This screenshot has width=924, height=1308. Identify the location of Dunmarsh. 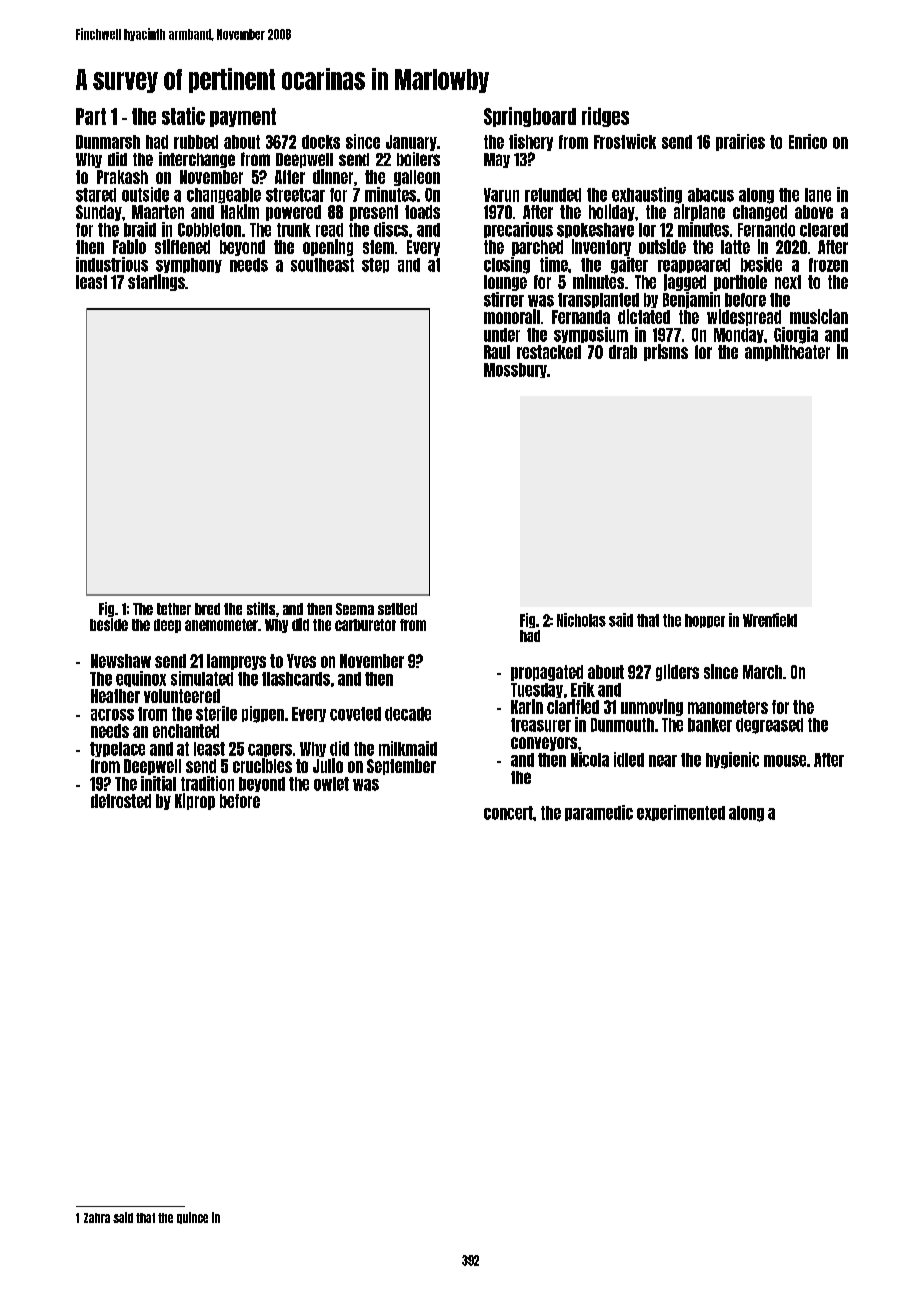
(108, 142).
